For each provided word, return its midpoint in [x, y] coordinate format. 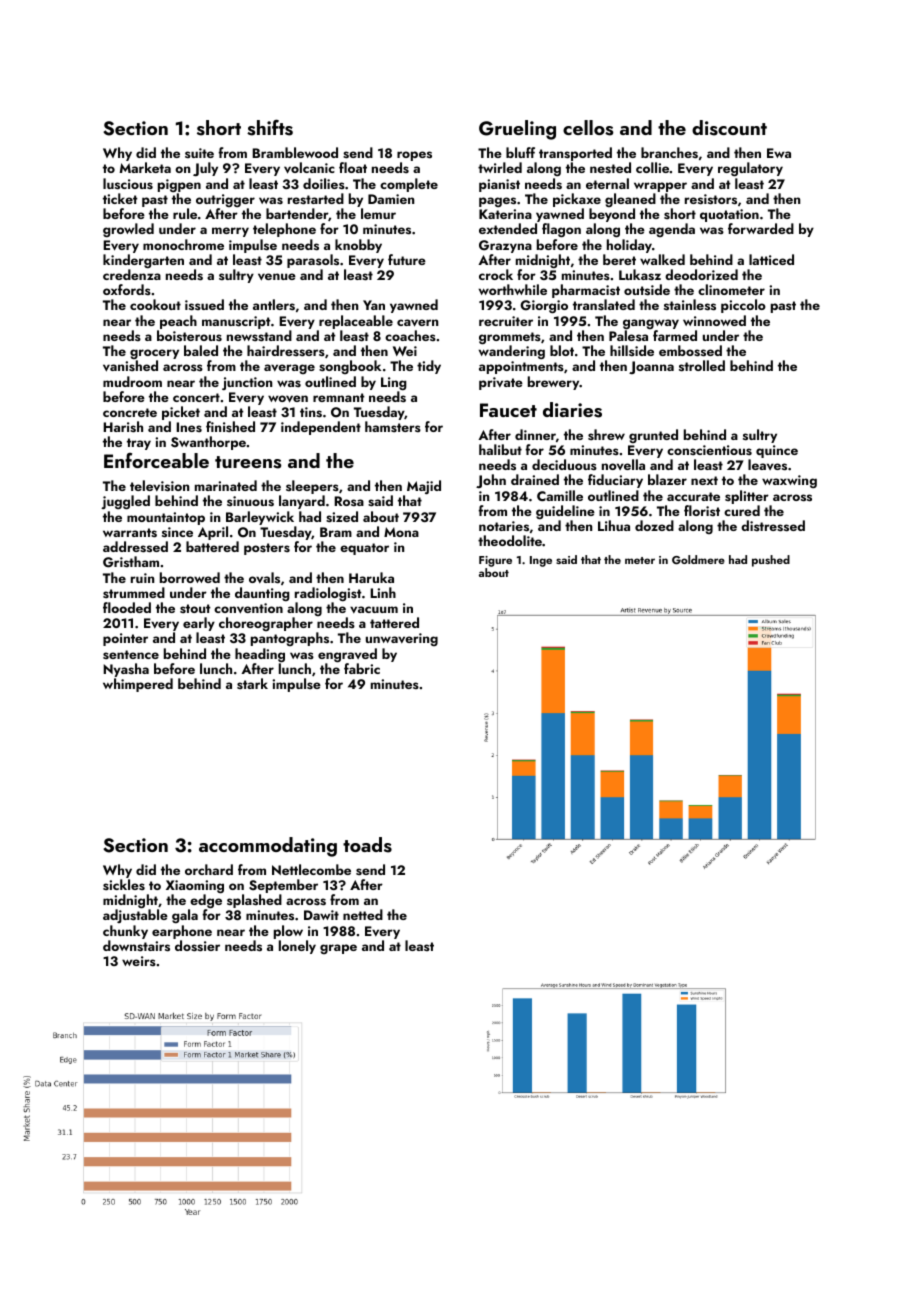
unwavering [402, 639]
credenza [132, 274]
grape [338, 949]
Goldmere [698, 559]
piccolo [743, 306]
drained [535, 479]
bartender [297, 214]
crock [496, 274]
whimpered [138, 685]
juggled [125, 502]
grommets [510, 338]
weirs [139, 961]
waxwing [789, 481]
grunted [653, 436]
